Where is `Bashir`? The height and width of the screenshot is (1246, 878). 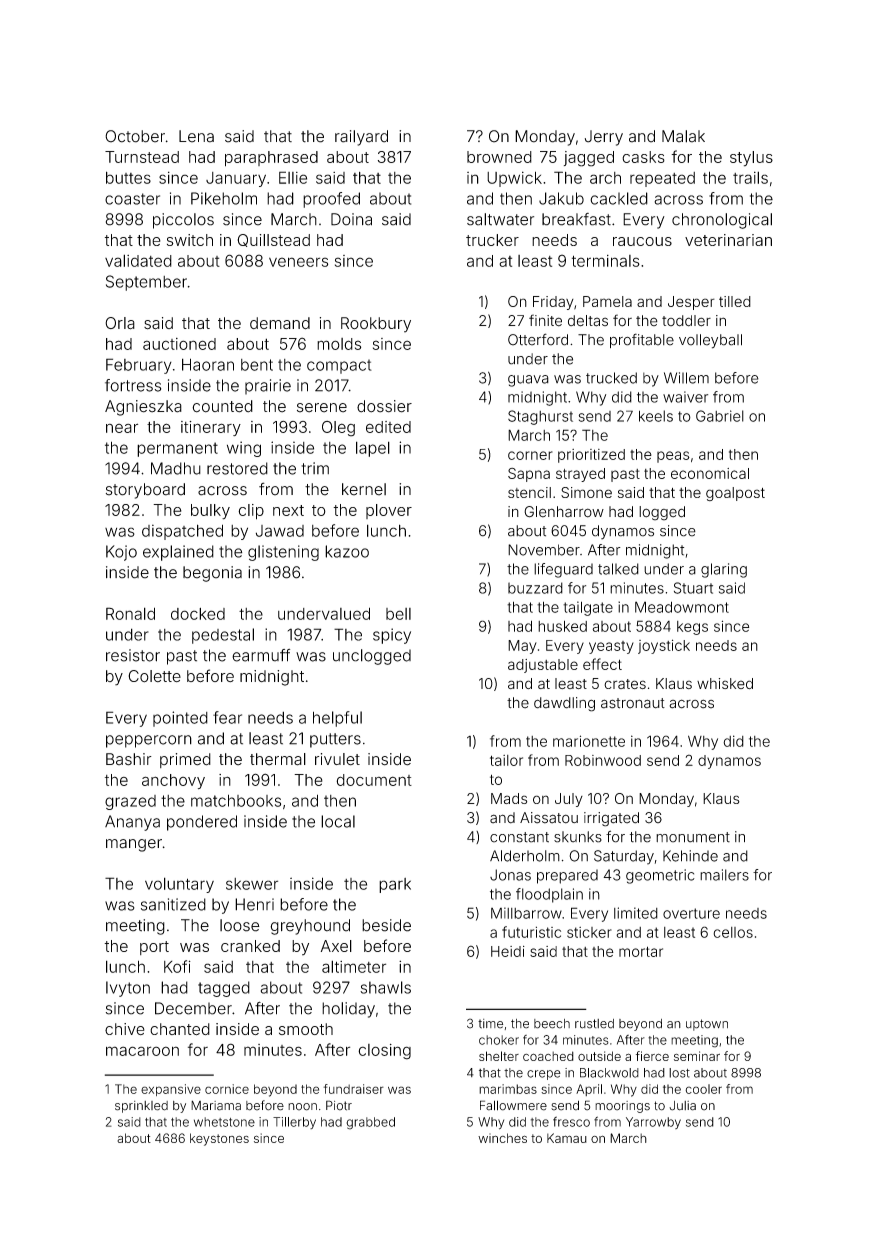 Bashir is located at coordinates (129, 759).
